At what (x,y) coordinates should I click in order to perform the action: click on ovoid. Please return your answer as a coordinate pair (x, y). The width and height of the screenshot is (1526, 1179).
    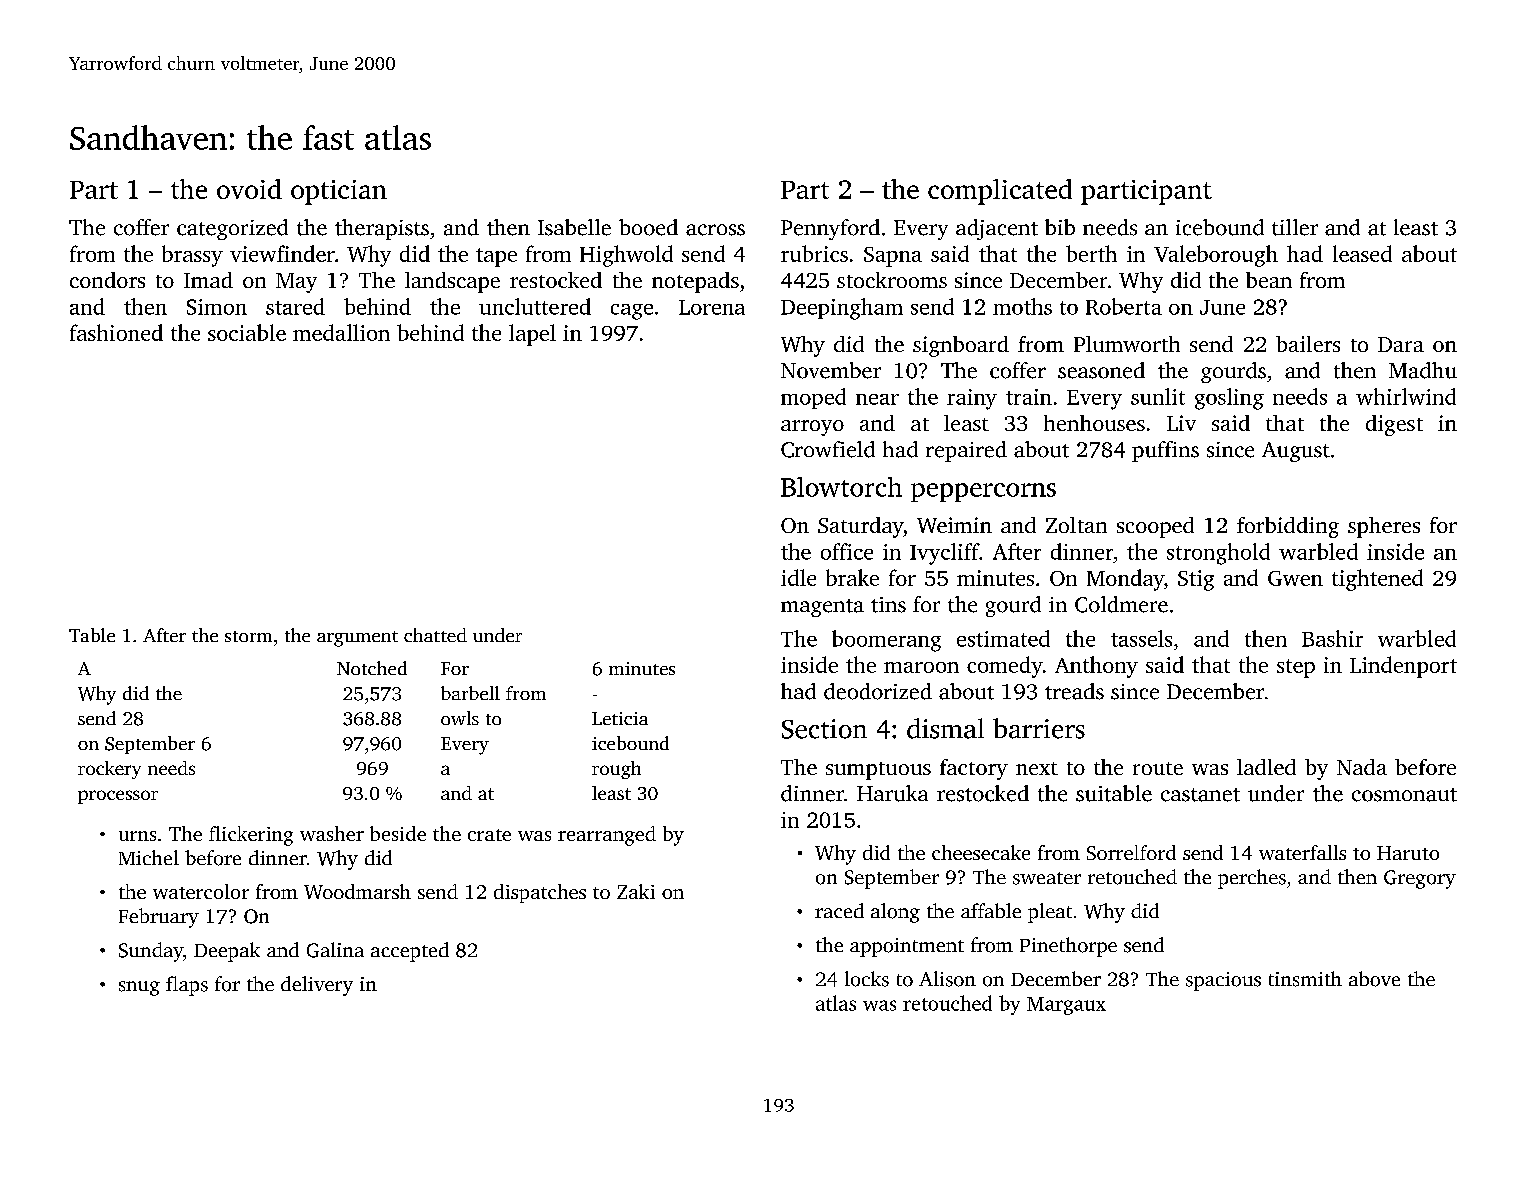
    Looking at the image, I should click on (249, 189).
